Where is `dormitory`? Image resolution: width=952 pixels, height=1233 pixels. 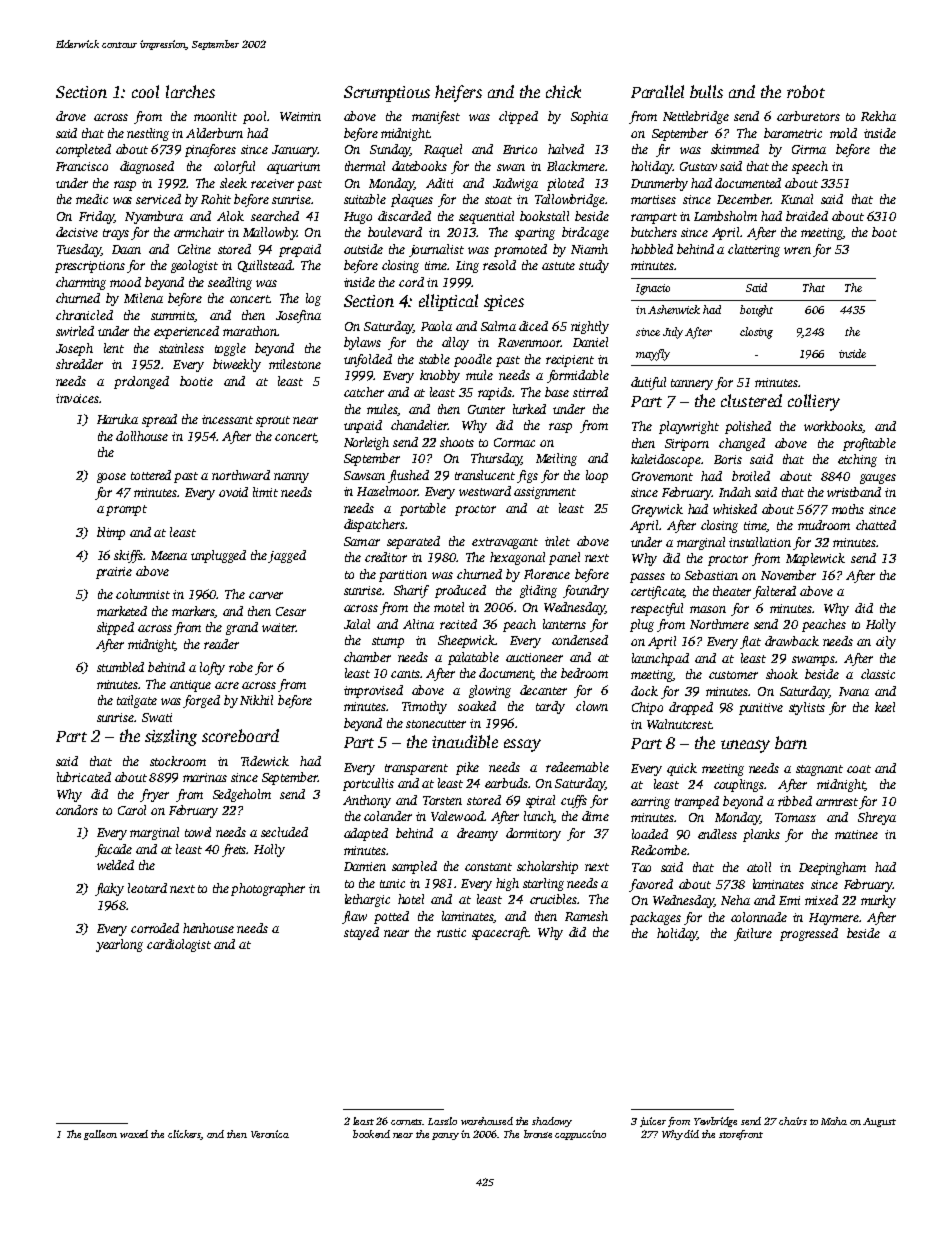 dormitory is located at coordinates (533, 834).
